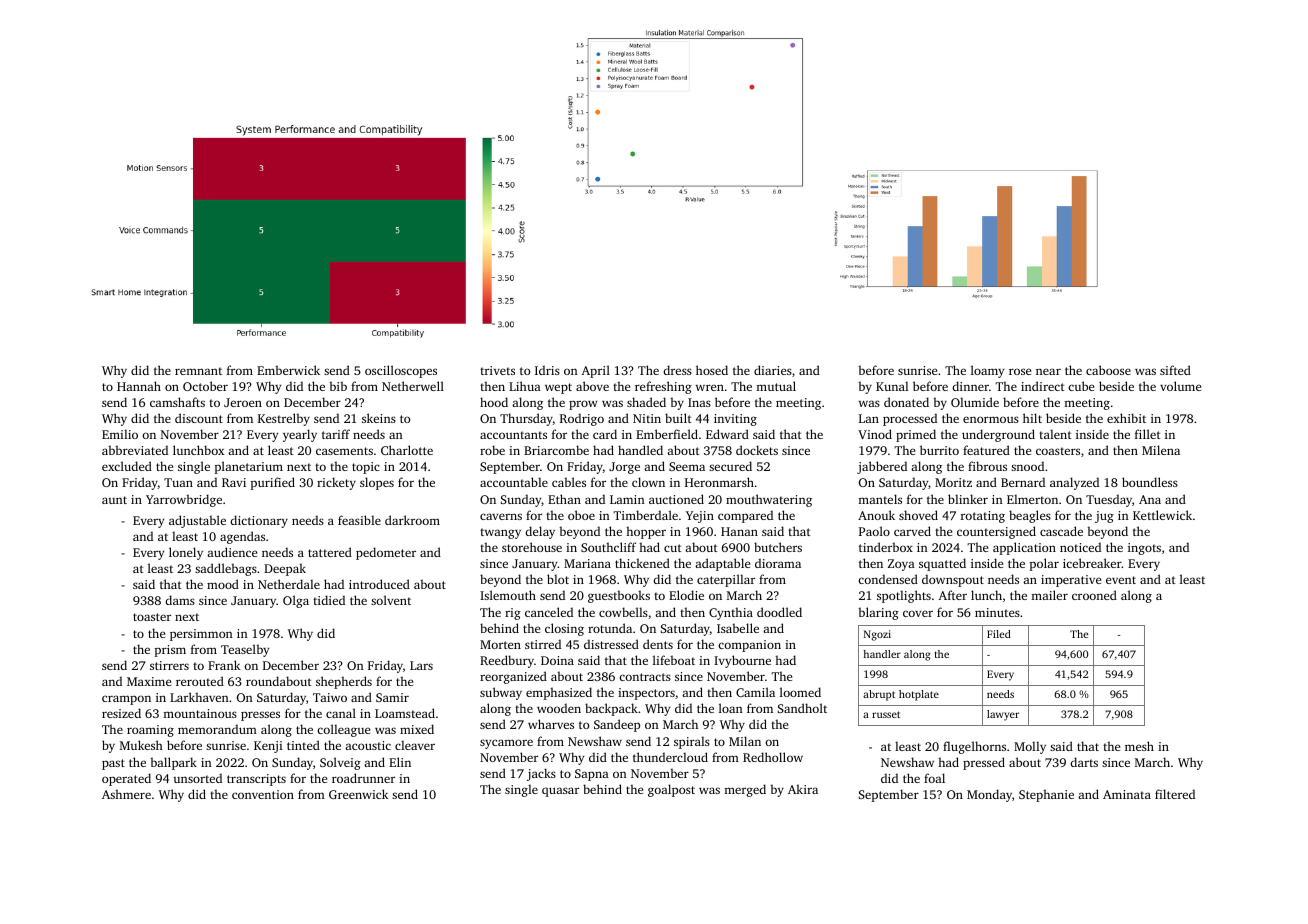  I want to click on Emilio, so click(120, 434).
